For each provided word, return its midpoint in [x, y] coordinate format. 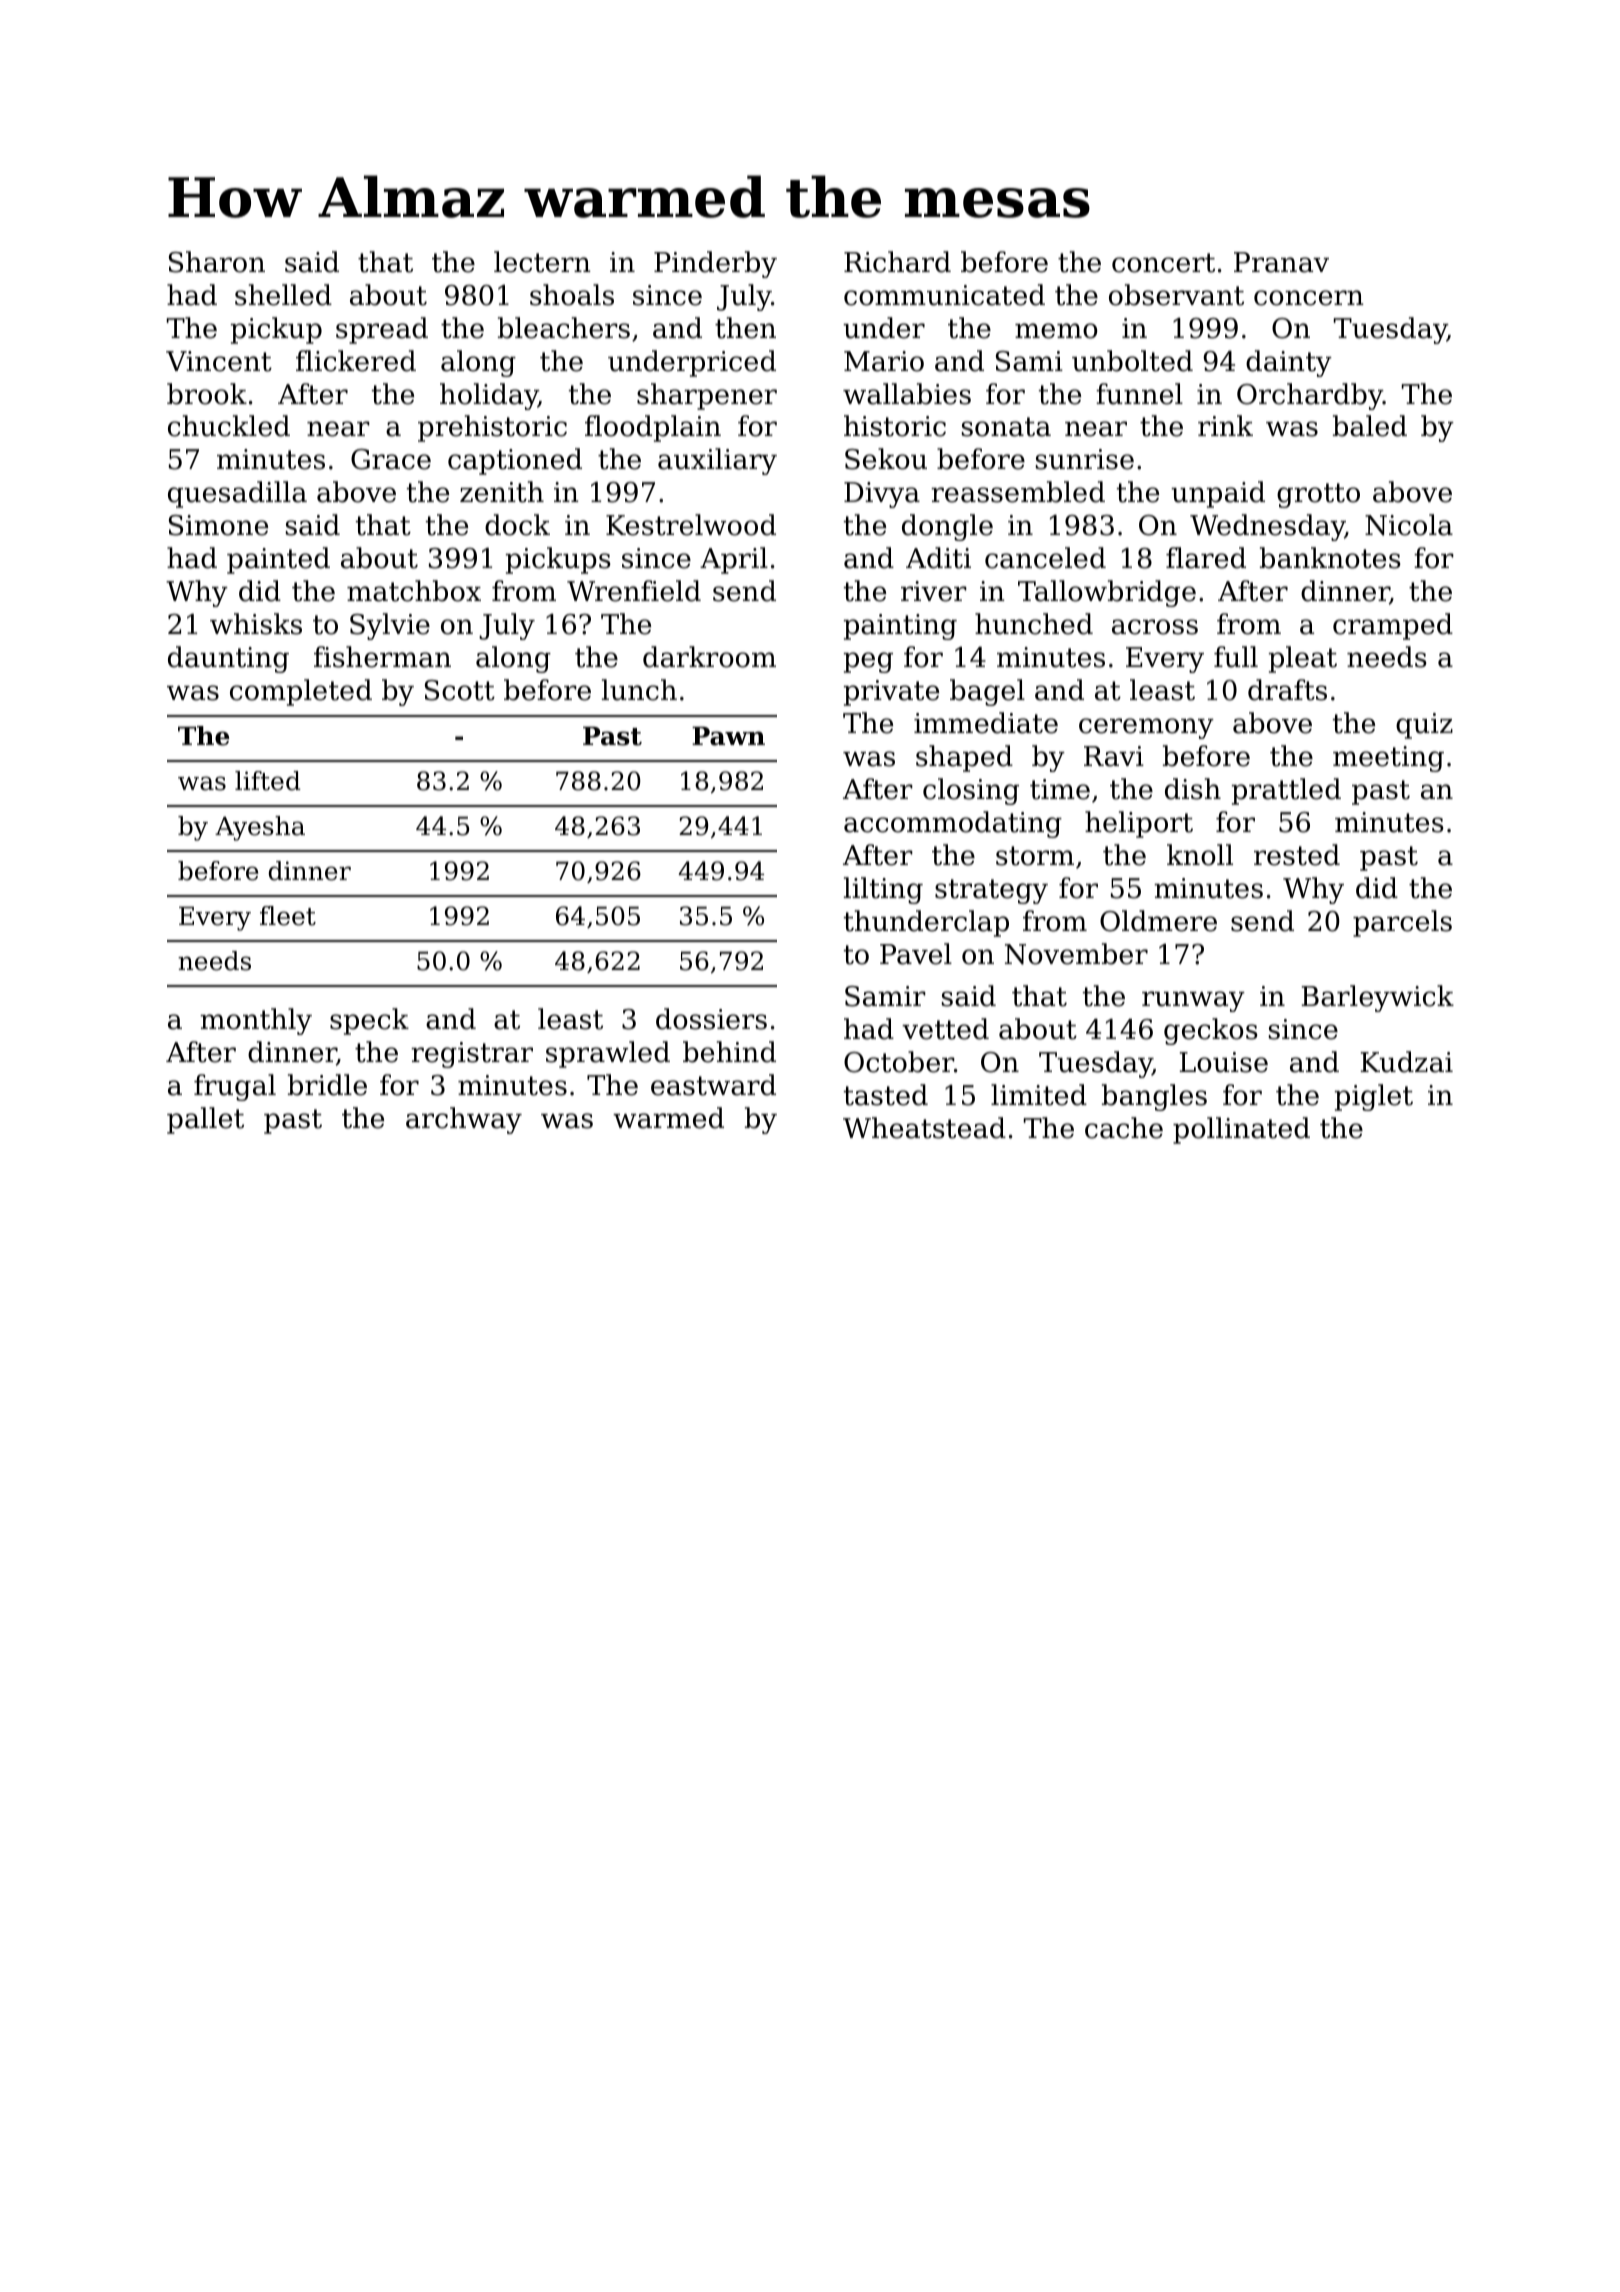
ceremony [1146, 728]
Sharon [217, 262]
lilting [883, 890]
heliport [1139, 824]
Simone [218, 525]
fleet [288, 916]
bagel [987, 692]
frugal [235, 1087]
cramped [1393, 626]
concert [1163, 263]
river [934, 591]
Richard [897, 262]
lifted [268, 781]
